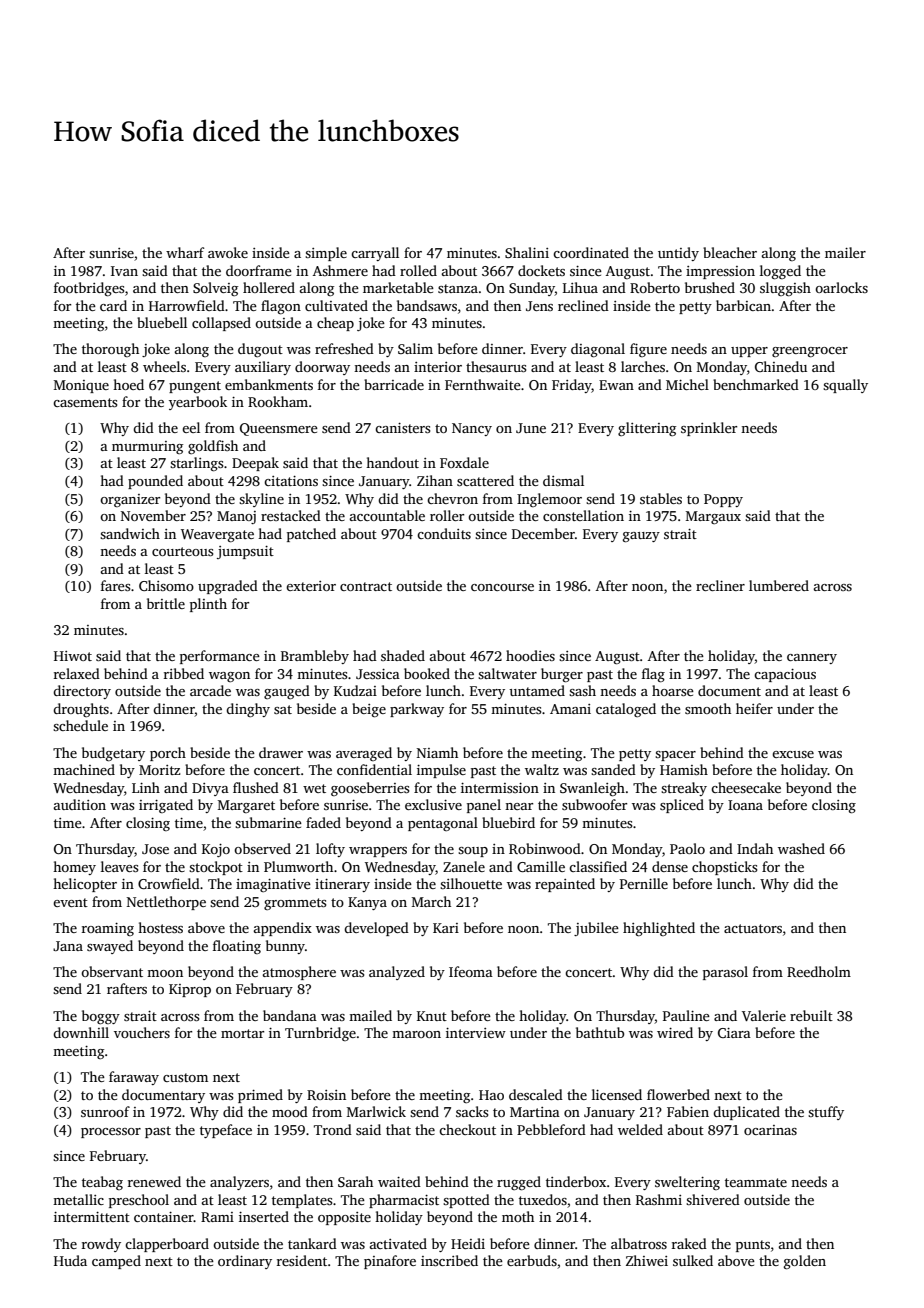 The image size is (924, 1308). What do you see at coordinates (326, 254) in the document?
I see `simple` at bounding box center [326, 254].
